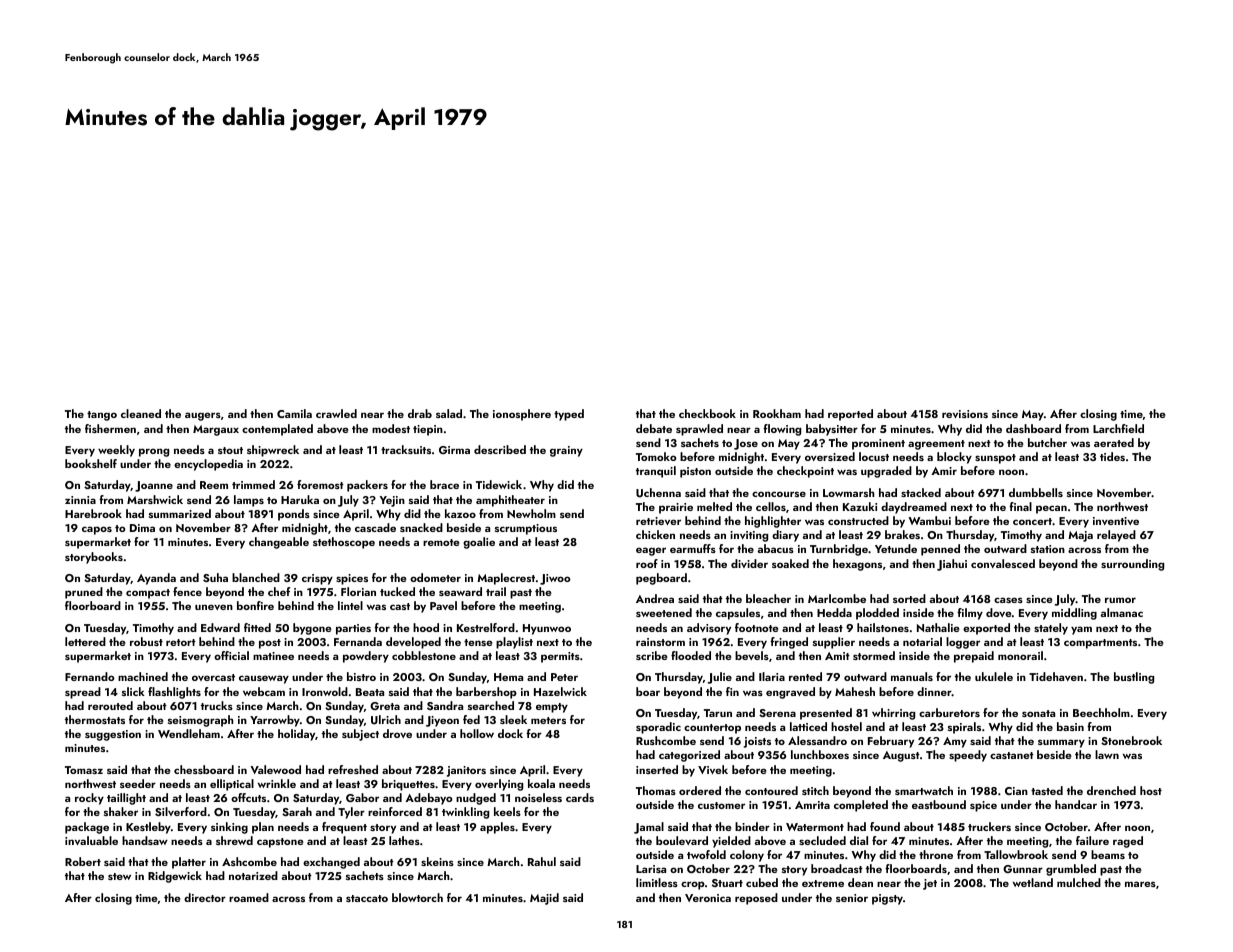 This image has width=1233, height=952. Describe the element at coordinates (965, 414) in the image. I see `revisions` at that location.
